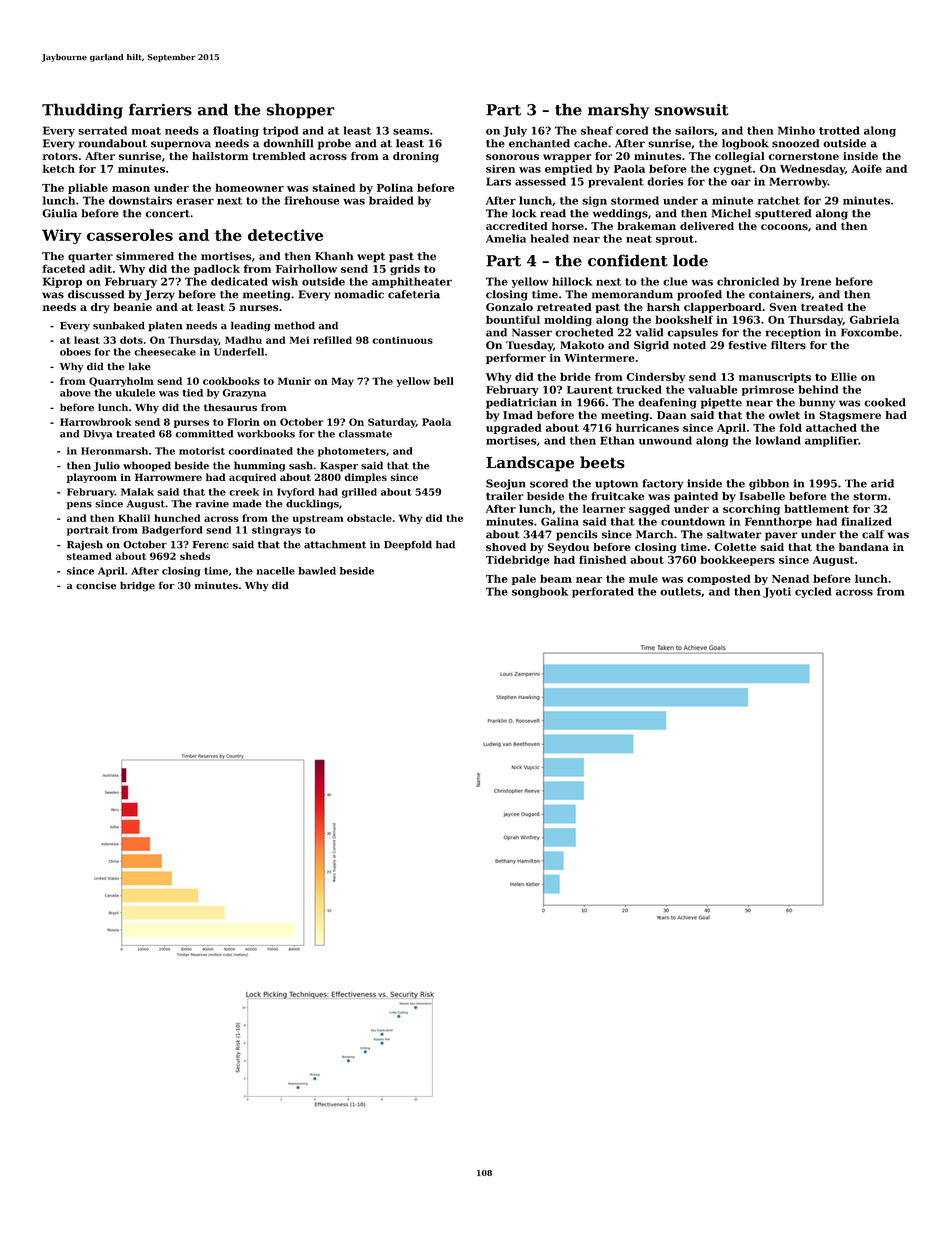  I want to click on simmered, so click(145, 256).
